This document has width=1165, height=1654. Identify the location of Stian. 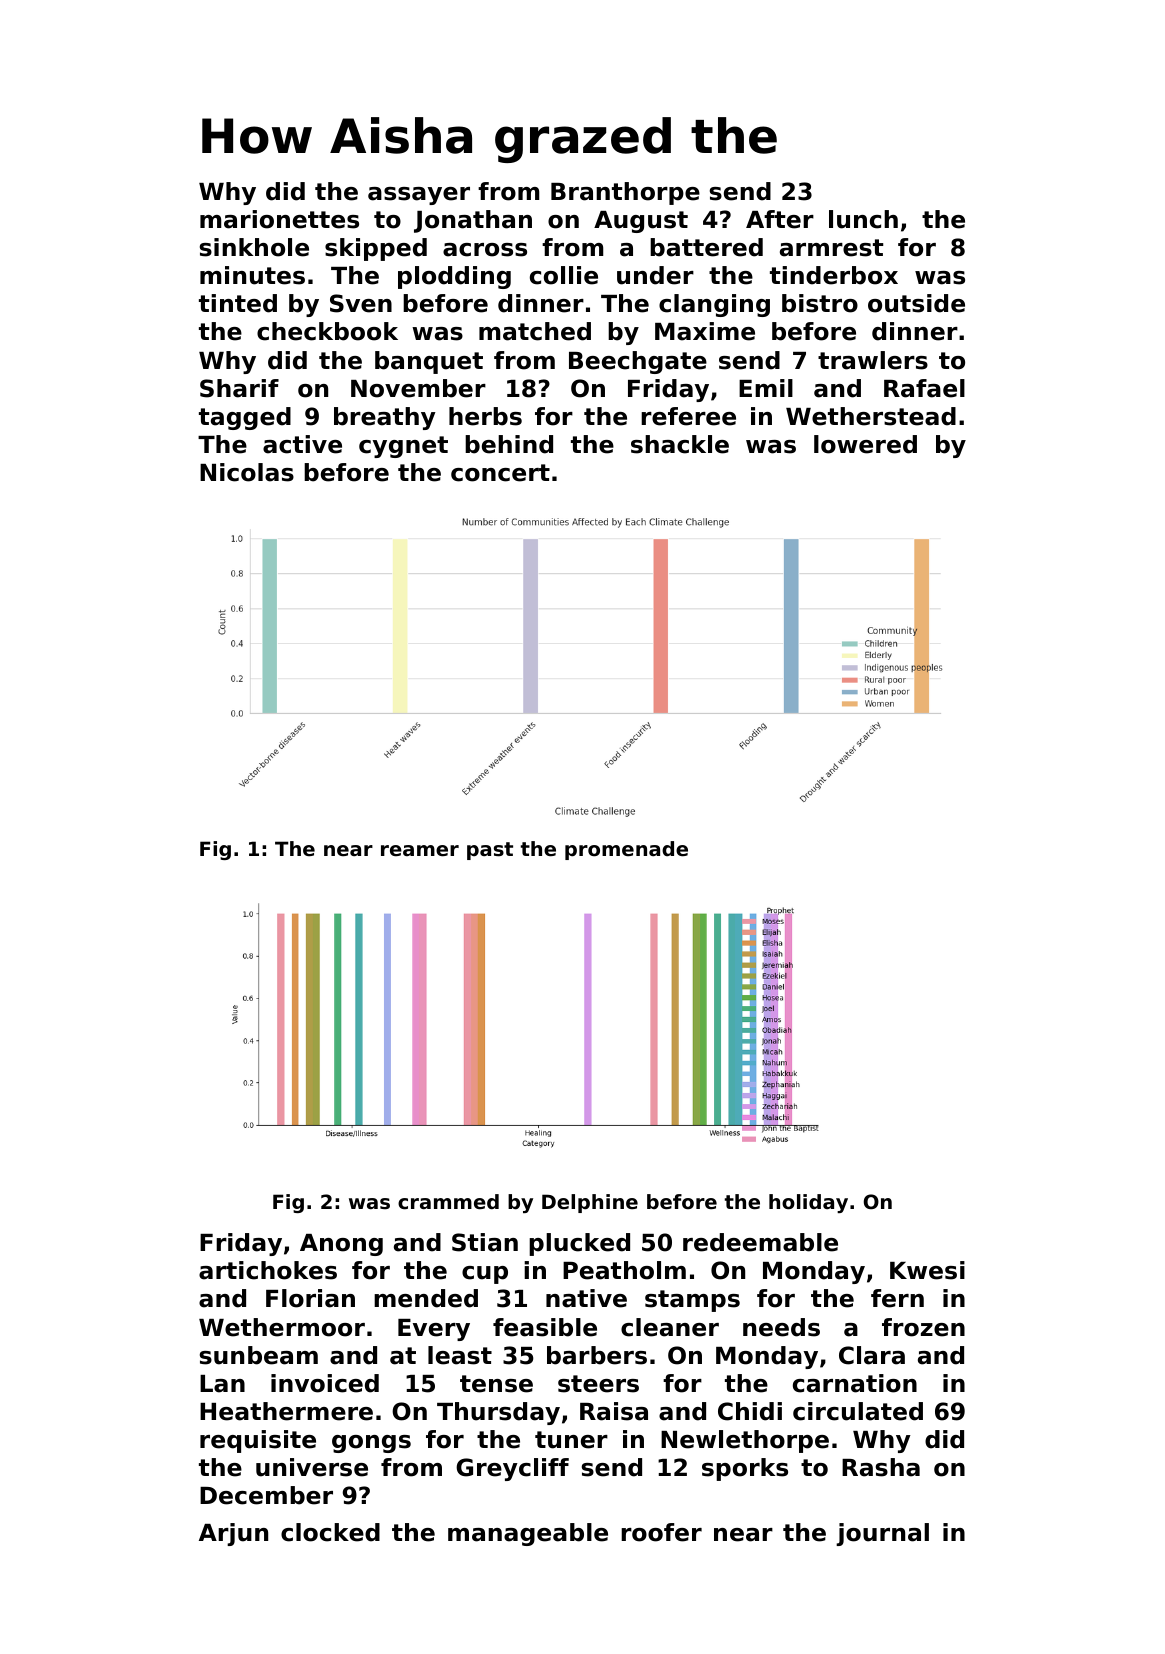
(485, 1242).
